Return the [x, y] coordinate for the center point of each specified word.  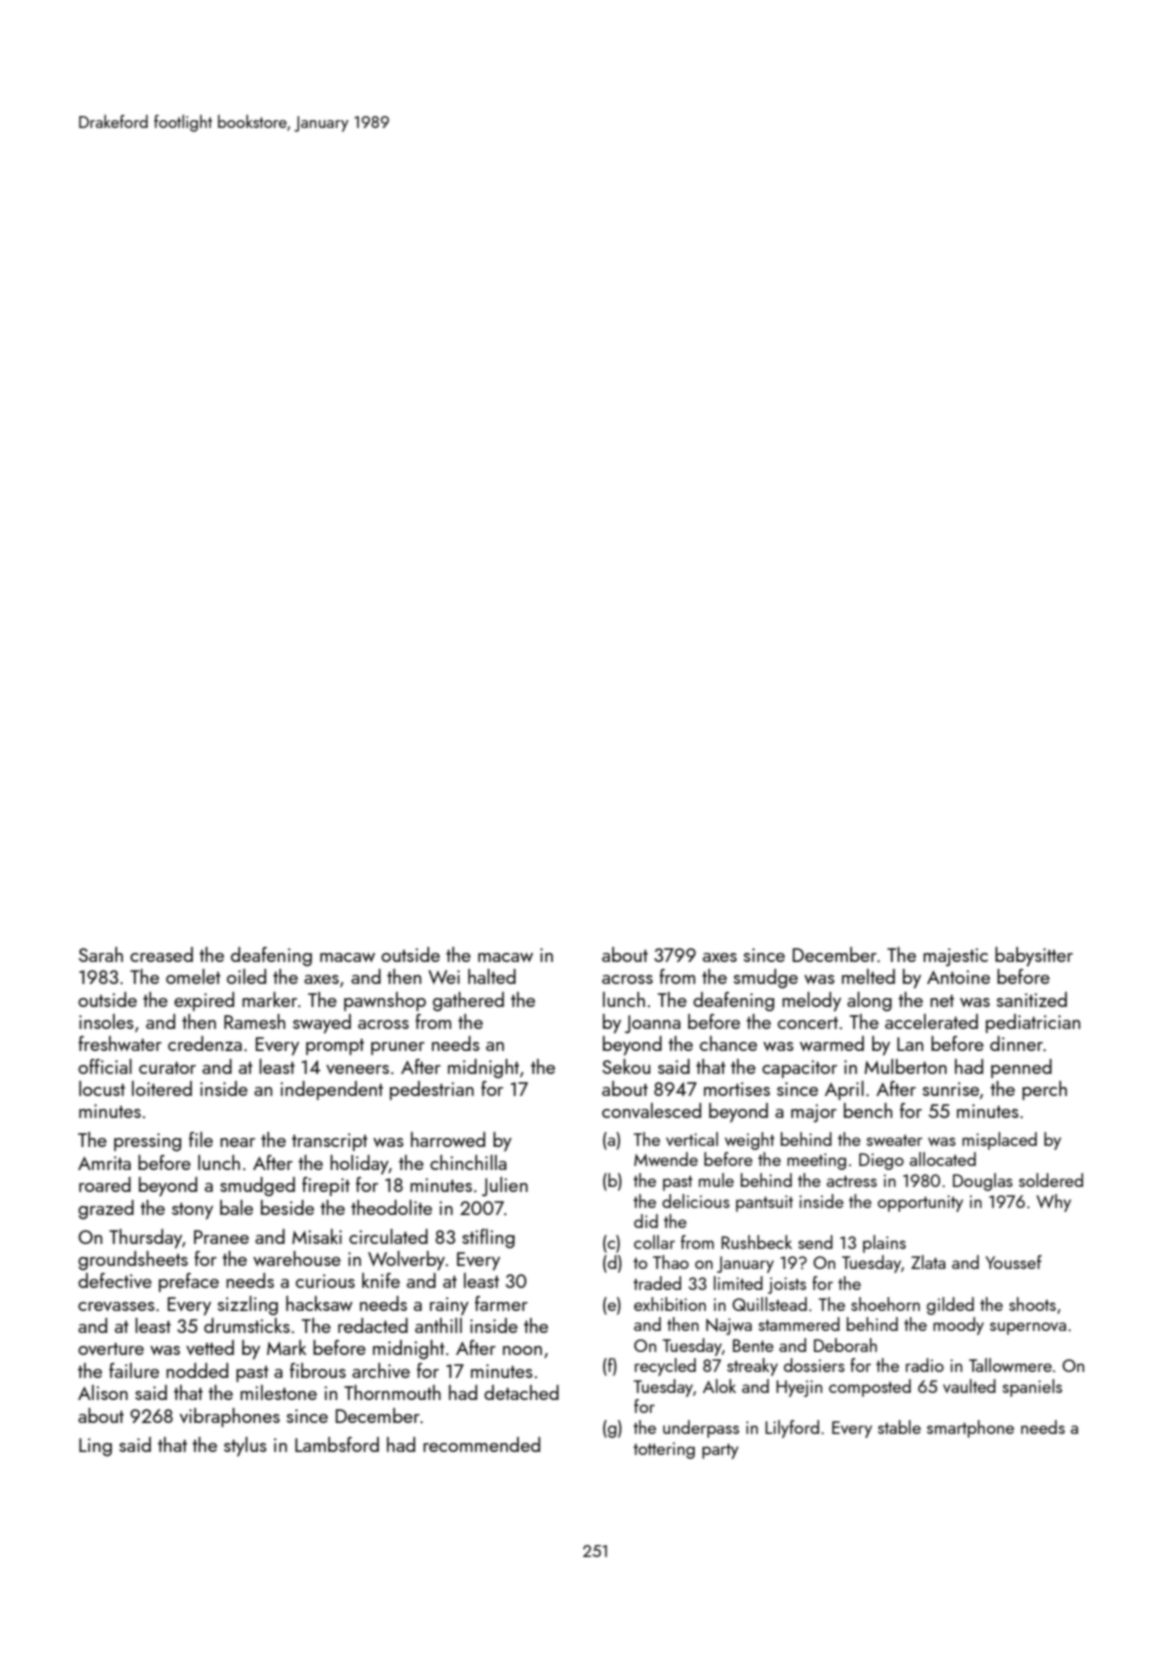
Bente [753, 1345]
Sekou [626, 1066]
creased [161, 954]
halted [492, 976]
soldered [1051, 1180]
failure [134, 1370]
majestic [955, 957]
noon [522, 1350]
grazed [106, 1209]
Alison [103, 1392]
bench [868, 1110]
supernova [1028, 1328]
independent [331, 1090]
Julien [505, 1186]
